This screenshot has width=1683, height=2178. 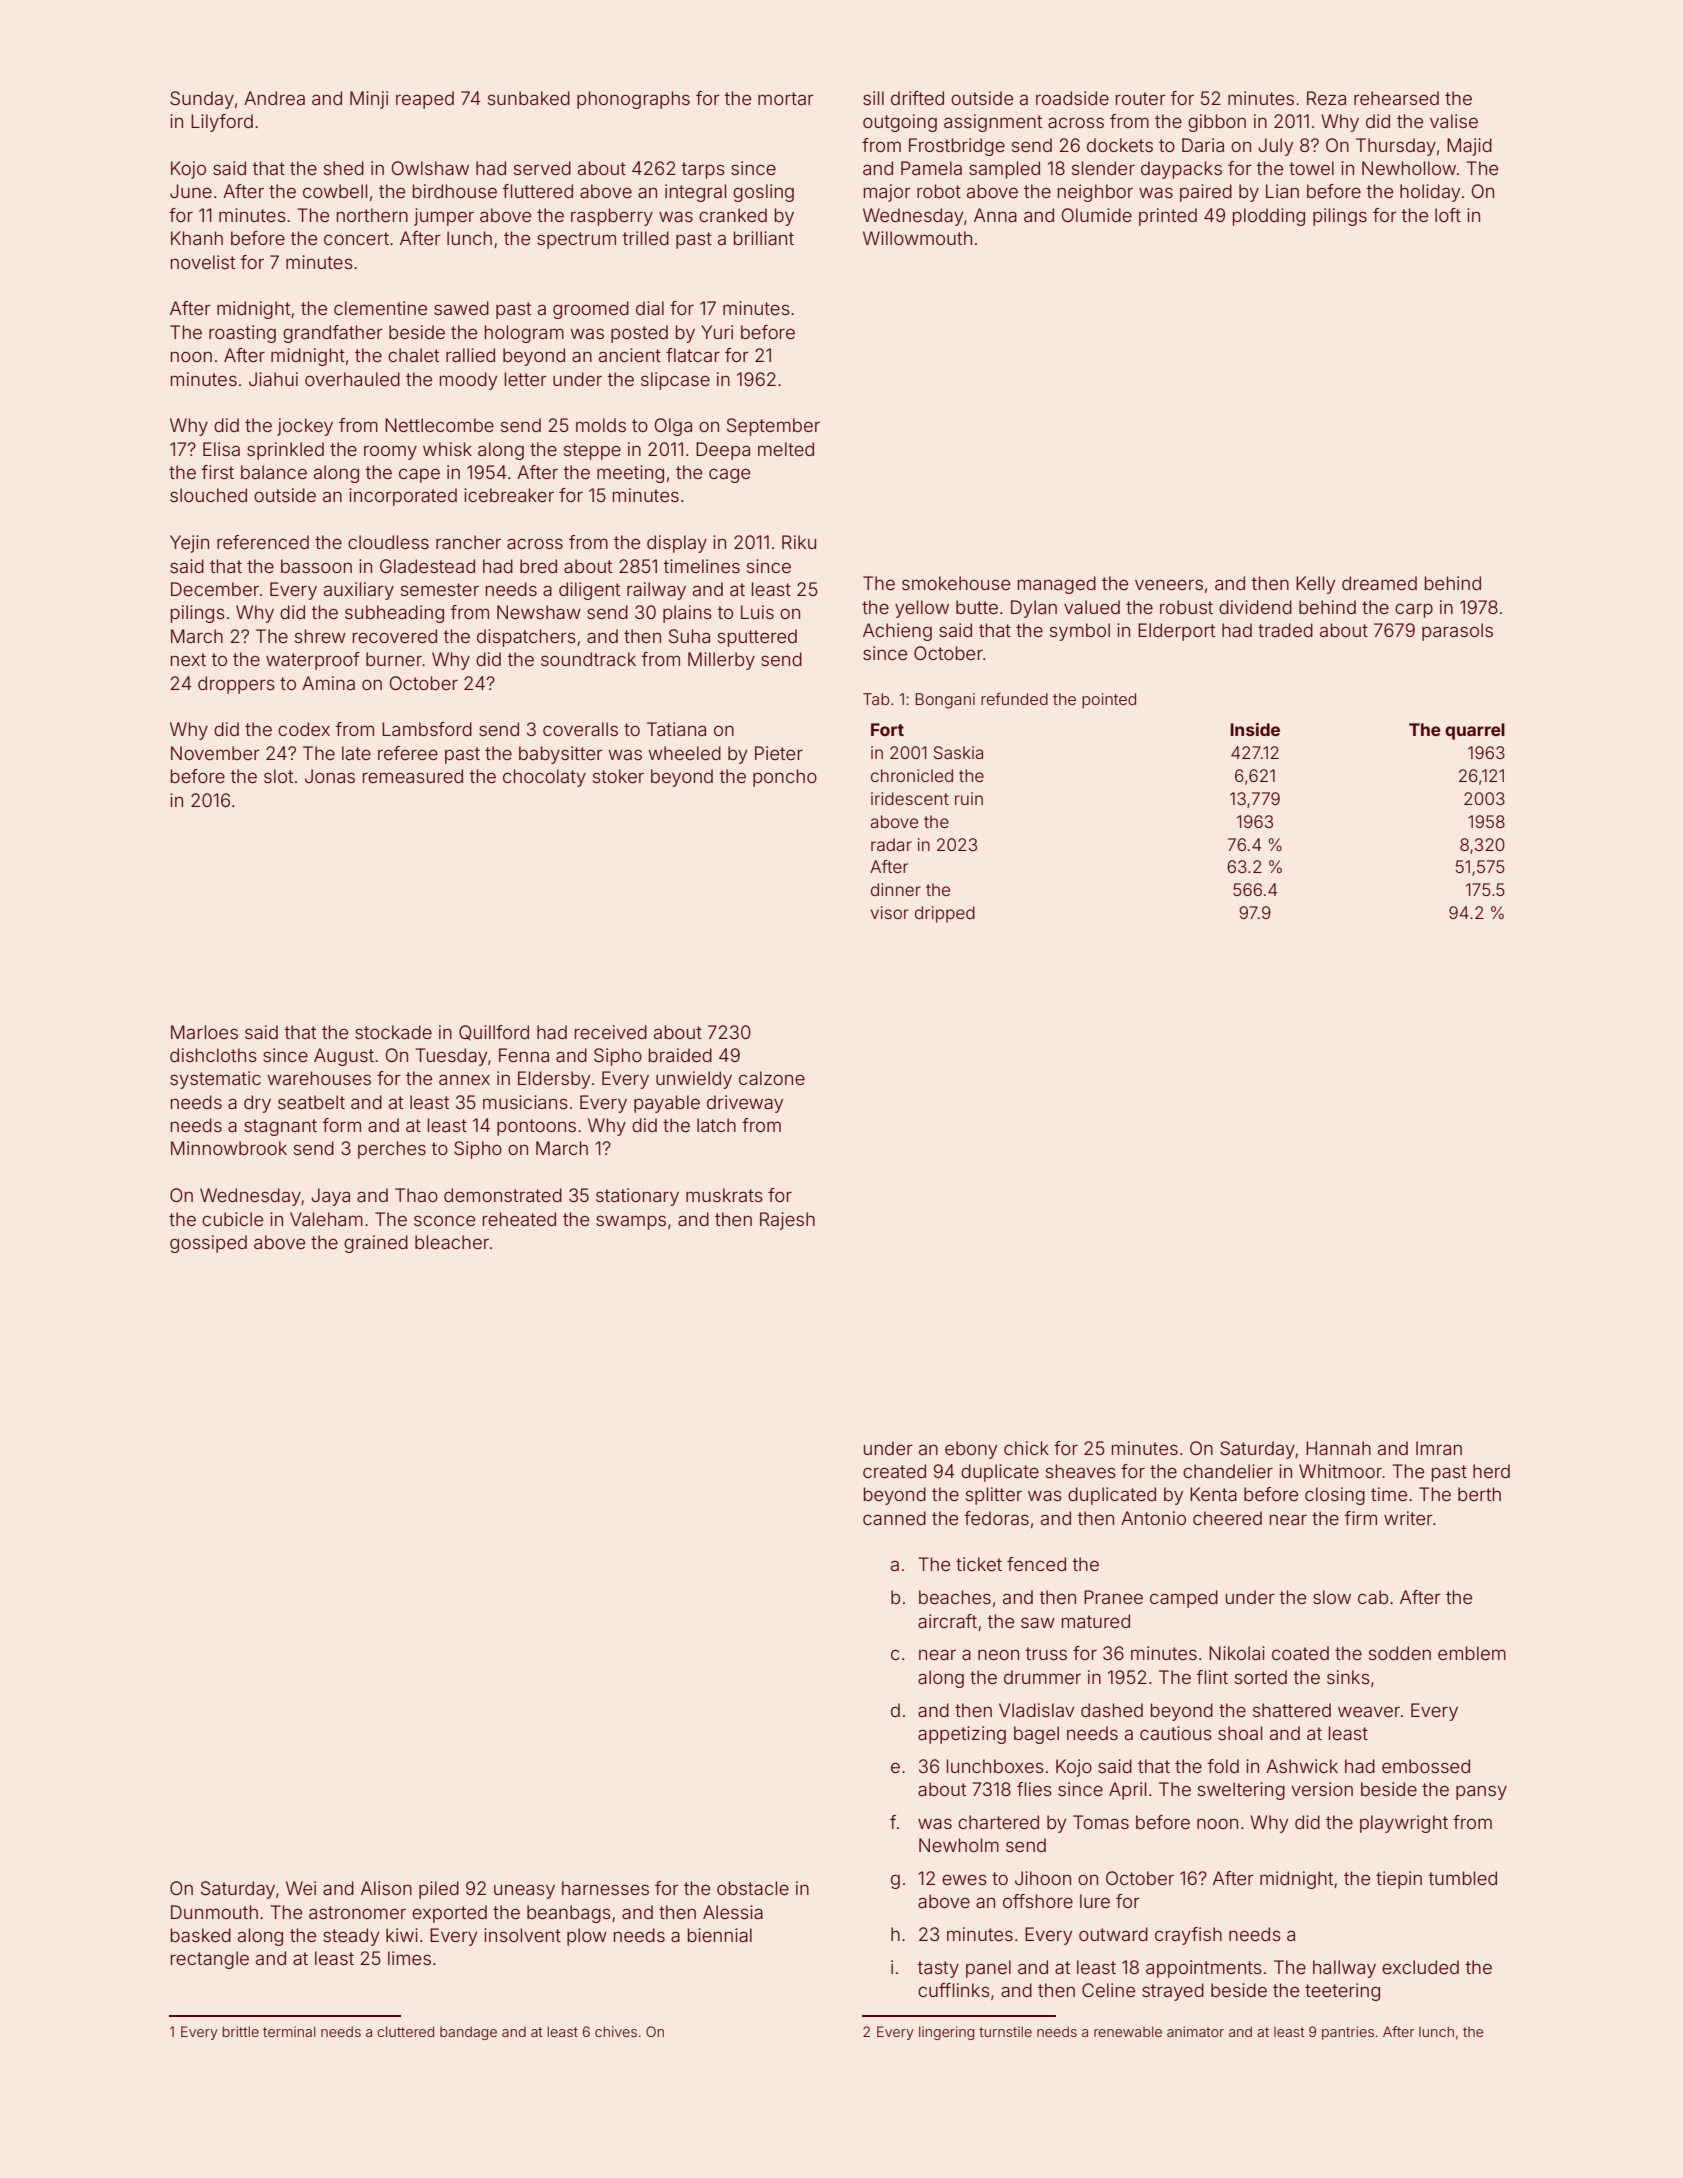 I want to click on gossiped, so click(x=208, y=1244).
